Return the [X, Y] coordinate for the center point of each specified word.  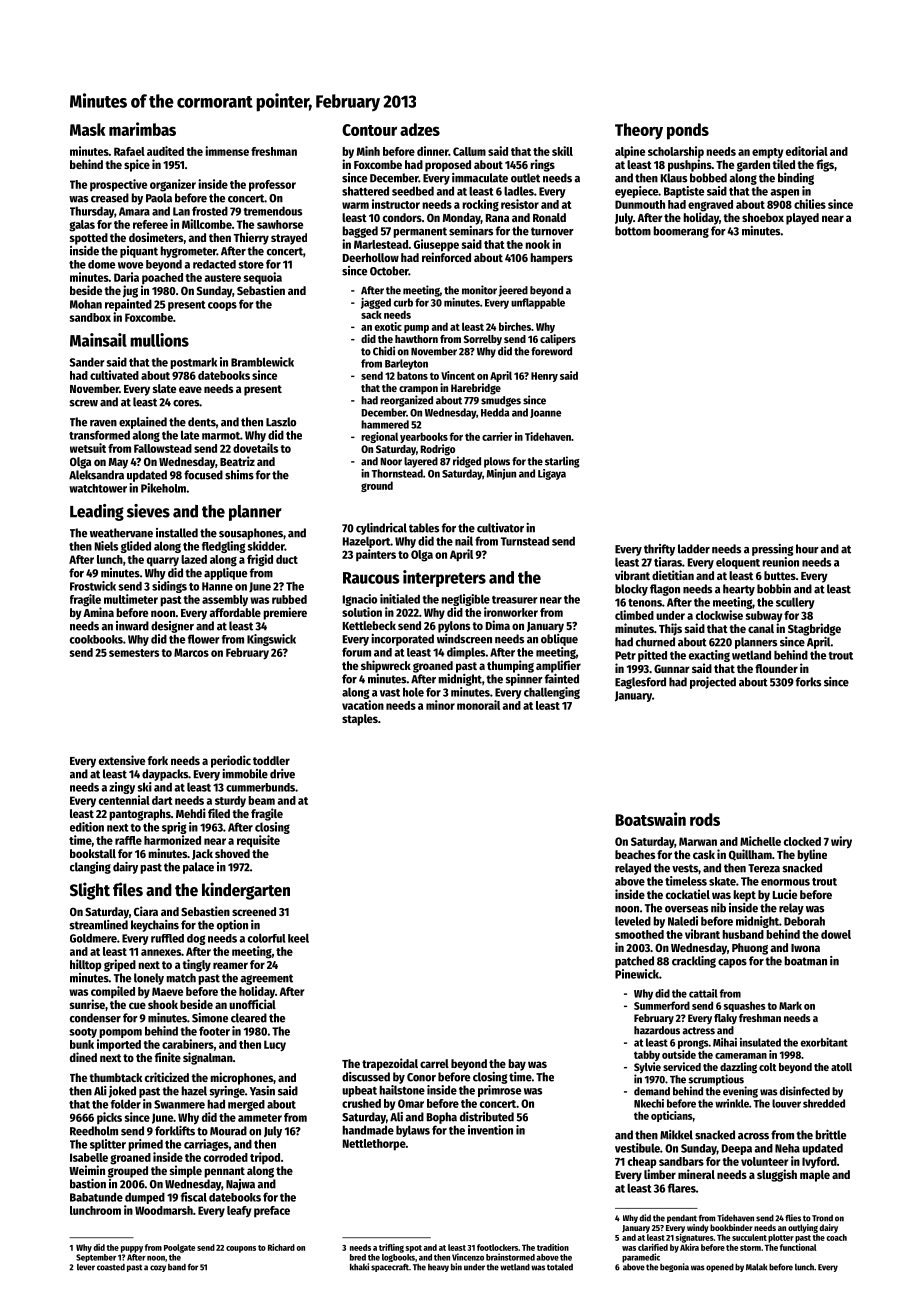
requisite [258, 841]
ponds [688, 131]
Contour [369, 130]
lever [86, 1267]
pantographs [140, 815]
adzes [420, 129]
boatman [805, 961]
